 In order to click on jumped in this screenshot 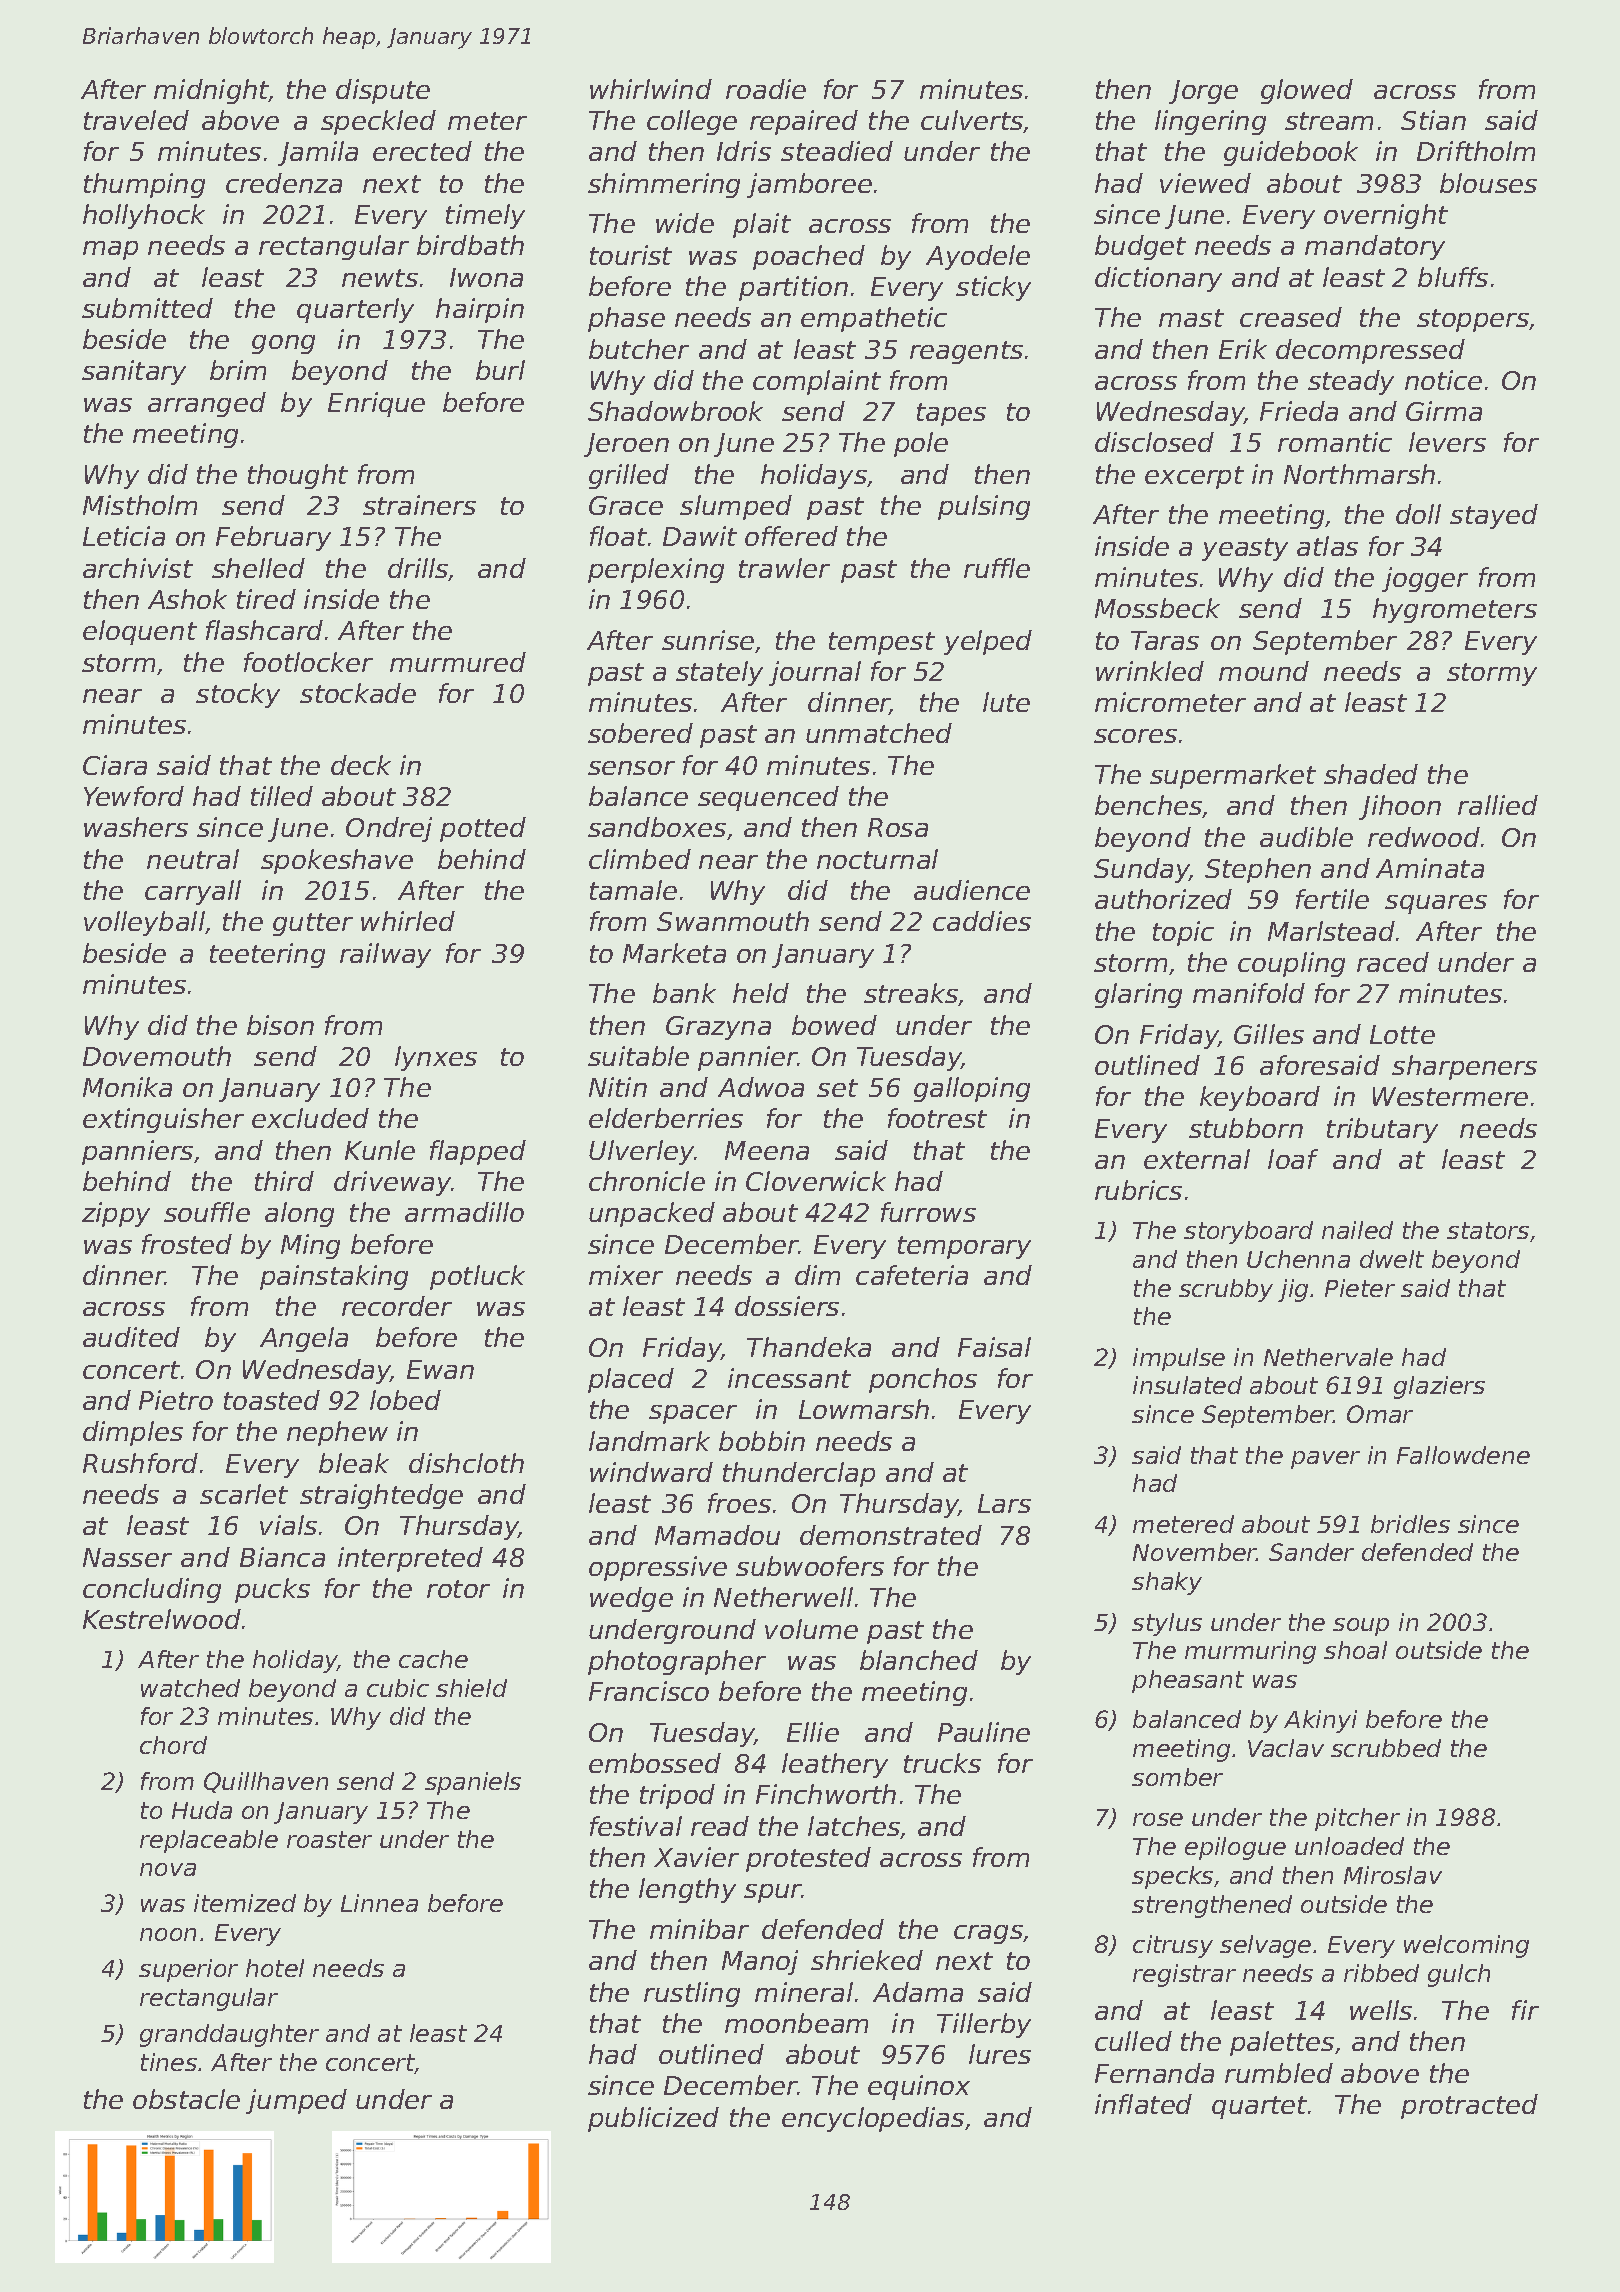, I will do `click(296, 2101)`.
